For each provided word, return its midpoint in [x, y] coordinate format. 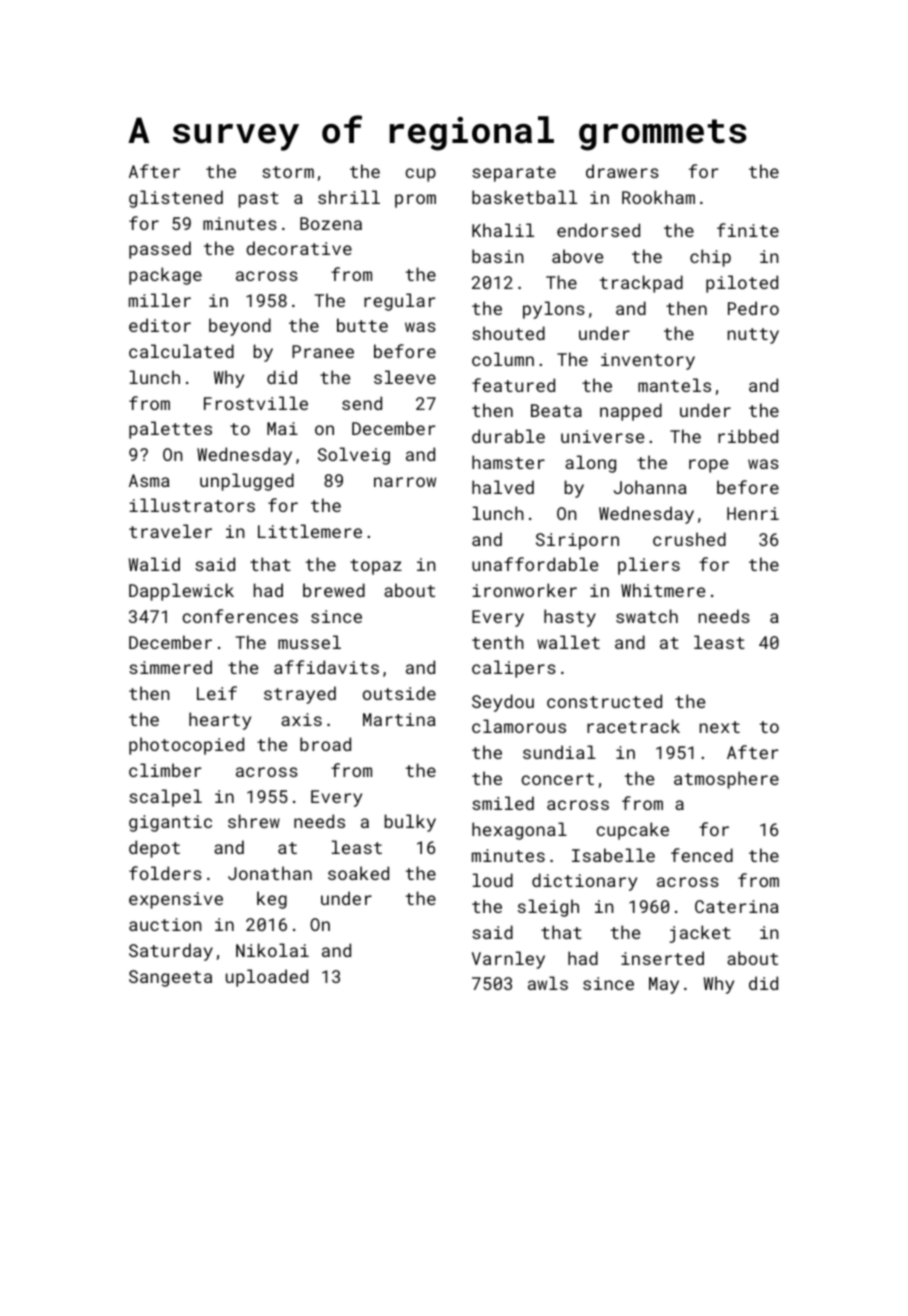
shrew [254, 821]
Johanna [650, 487]
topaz [376, 567]
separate [514, 174]
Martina [399, 719]
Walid [154, 564]
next [720, 727]
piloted [742, 284]
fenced [702, 855]
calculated [181, 351]
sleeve [405, 377]
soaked [358, 873]
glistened [176, 199]
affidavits [326, 667]
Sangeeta [170, 978]
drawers [622, 171]
